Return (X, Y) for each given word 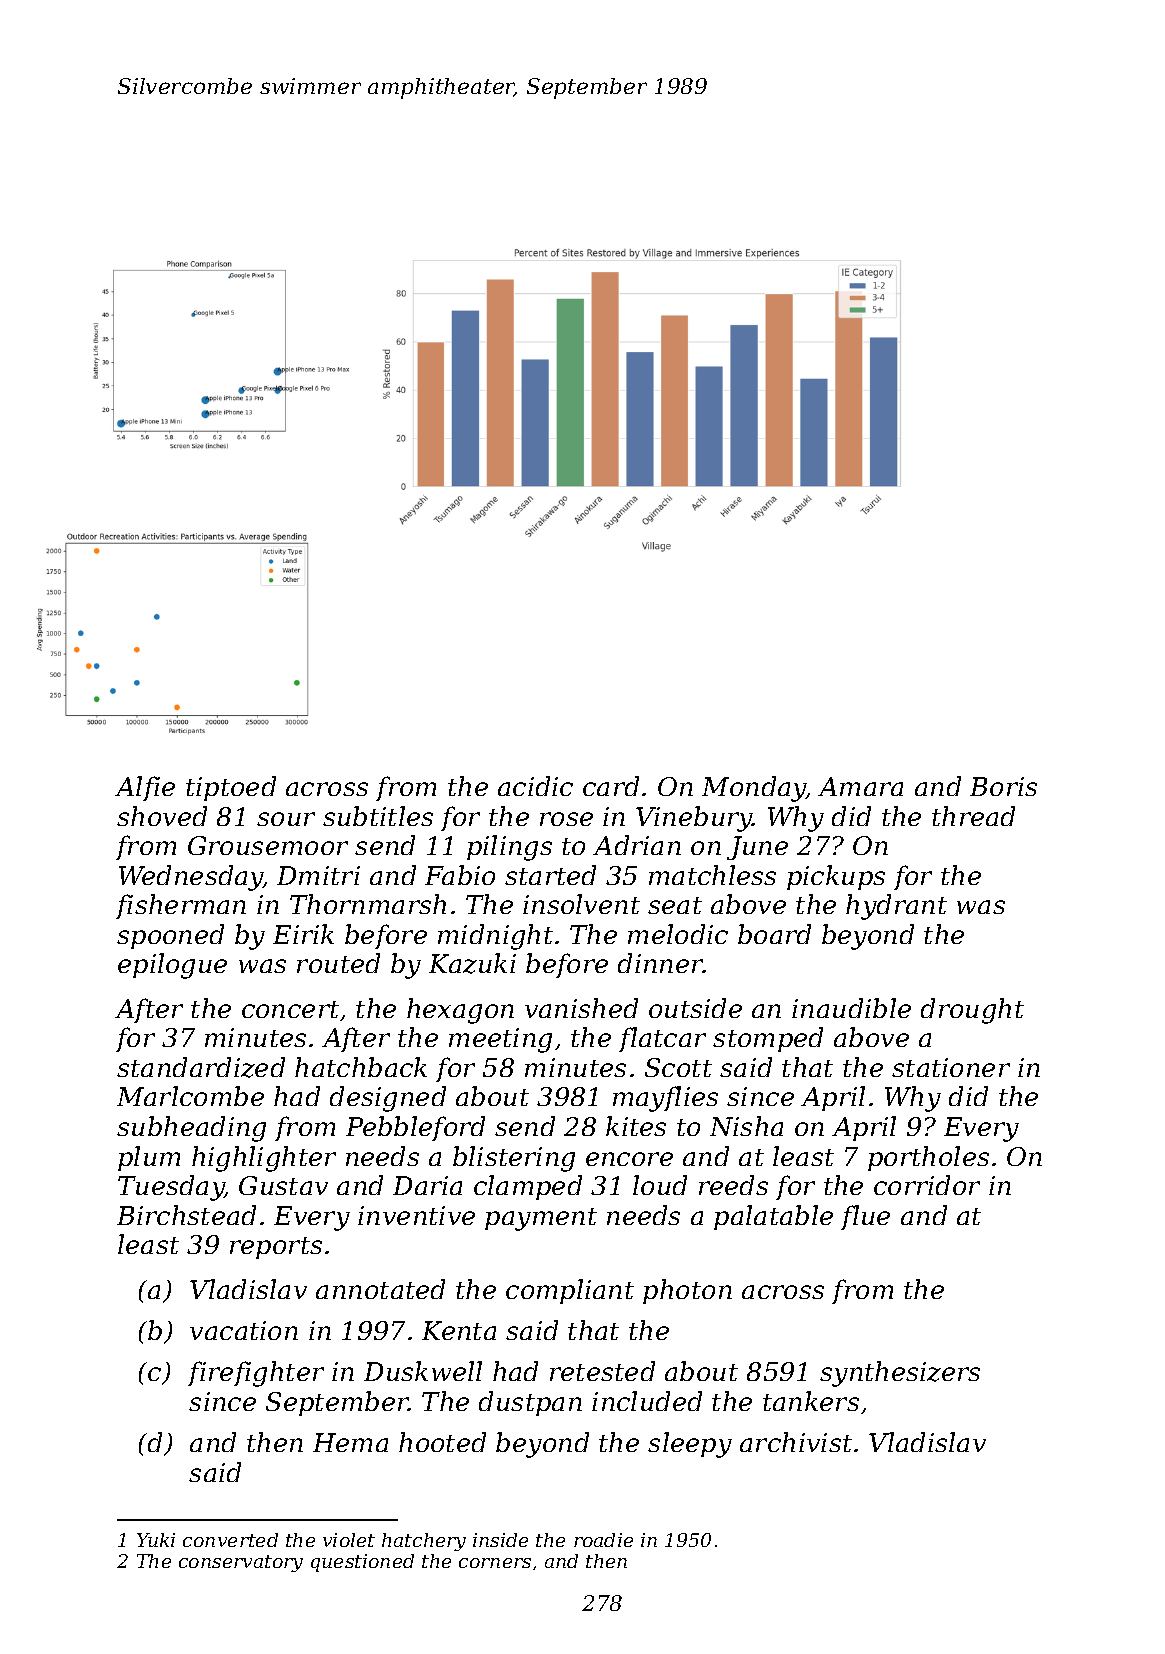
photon (687, 1291)
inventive (416, 1215)
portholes (928, 1158)
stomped (768, 1039)
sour (286, 819)
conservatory (241, 1563)
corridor (927, 1185)
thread (973, 816)
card (611, 786)
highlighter (264, 1159)
